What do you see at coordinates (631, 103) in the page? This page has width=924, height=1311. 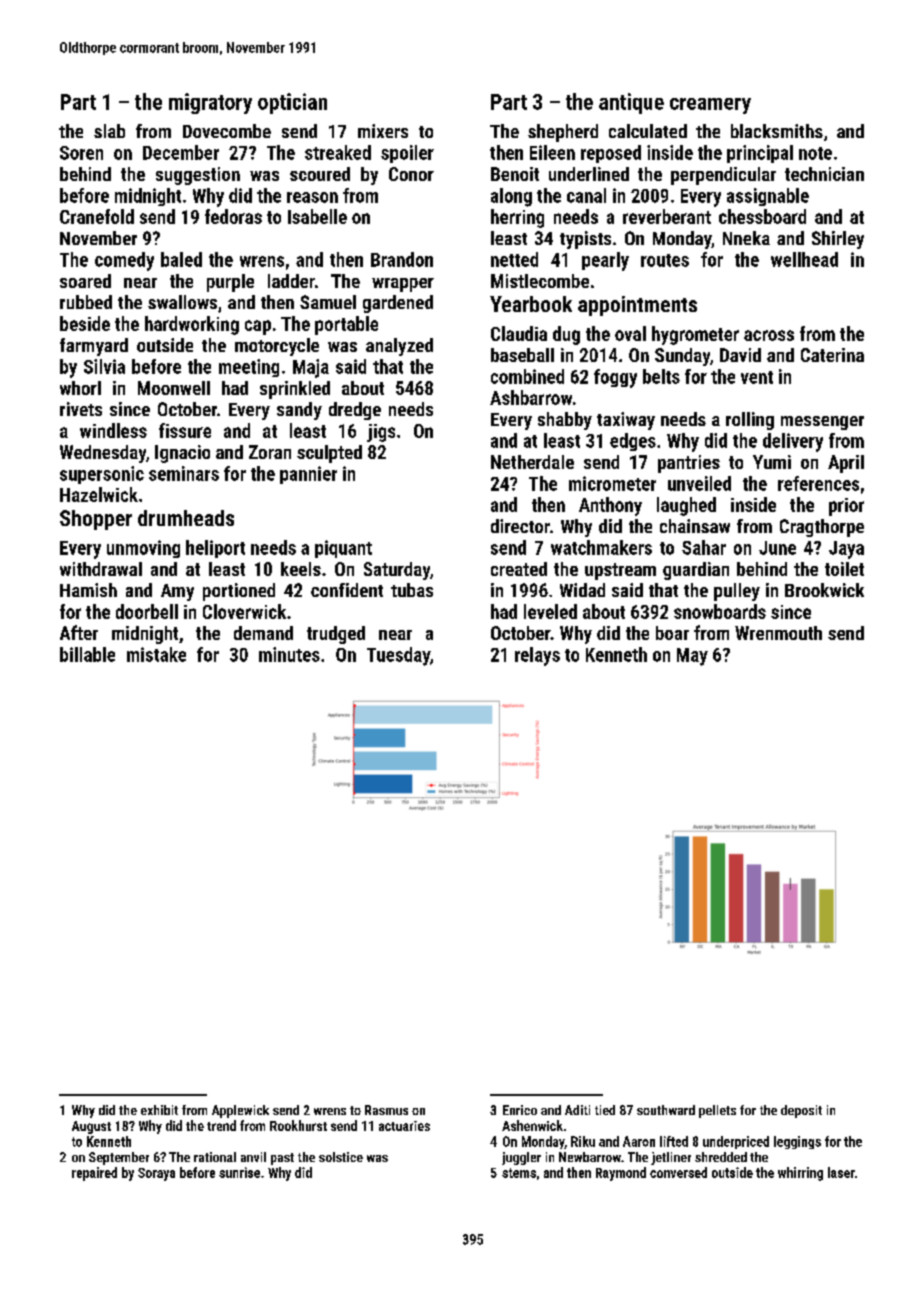 I see `antique` at bounding box center [631, 103].
